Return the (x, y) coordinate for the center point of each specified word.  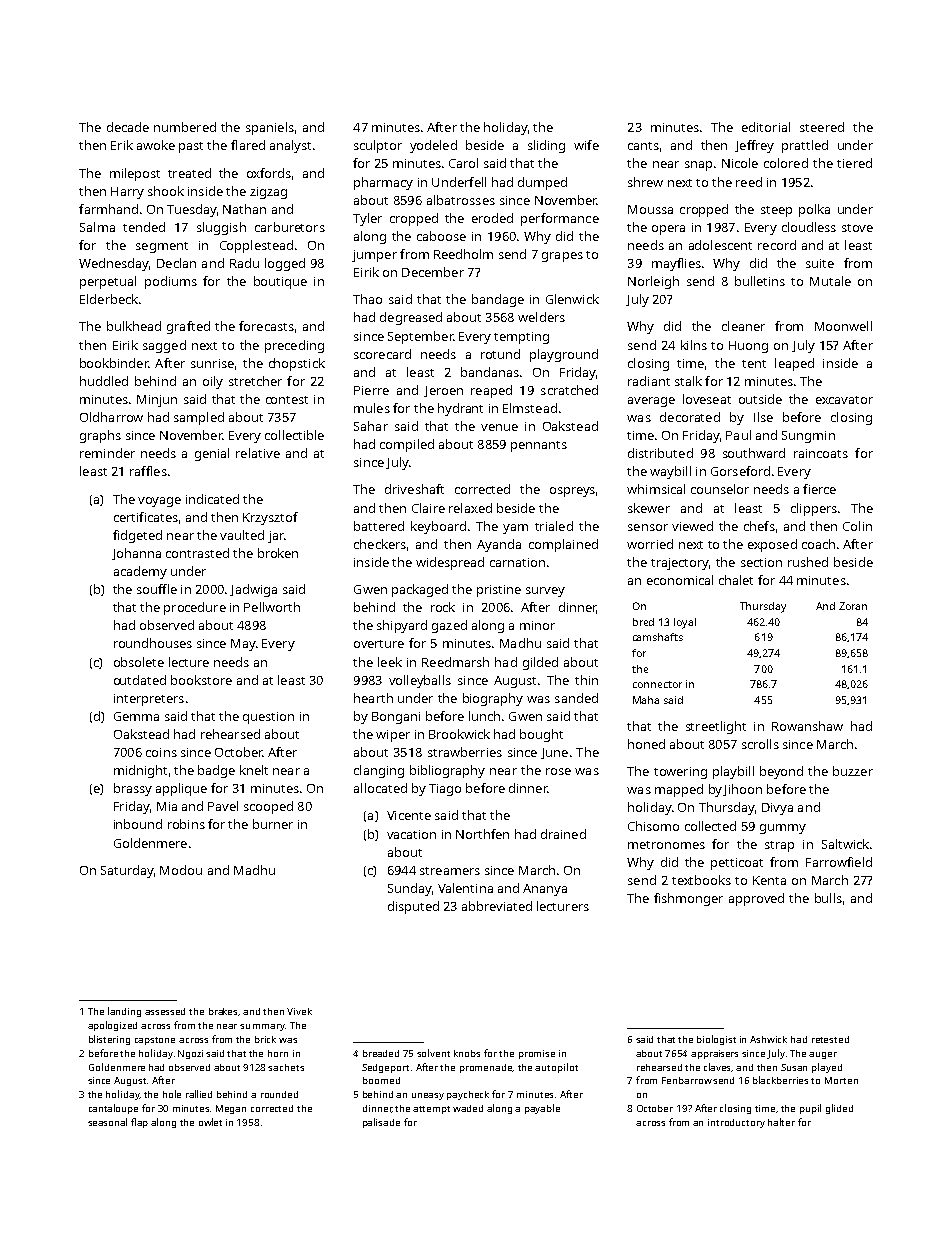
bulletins (760, 281)
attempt (431, 1110)
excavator (844, 400)
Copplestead (256, 246)
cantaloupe (113, 1109)
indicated (212, 499)
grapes (562, 257)
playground (564, 355)
